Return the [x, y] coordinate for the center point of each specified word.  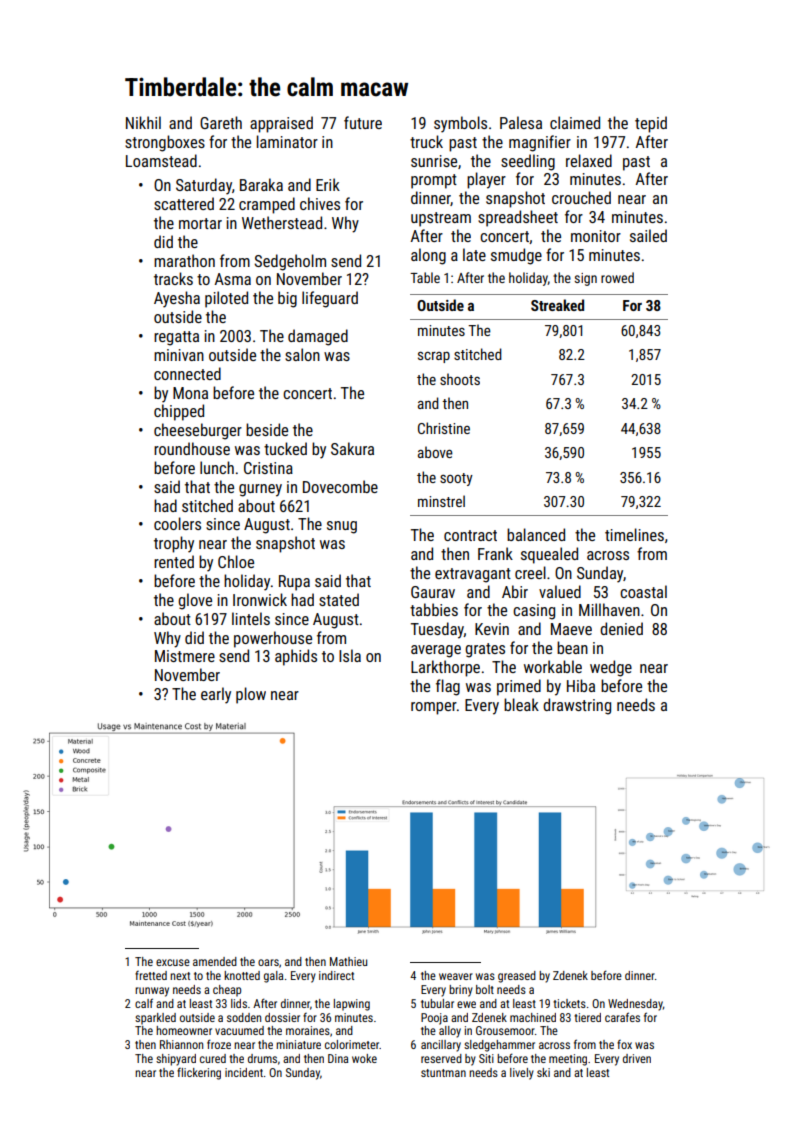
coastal [643, 591]
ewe [466, 1004]
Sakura [352, 448]
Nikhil [143, 122]
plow [251, 695]
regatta [176, 338]
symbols [460, 124]
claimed [575, 122]
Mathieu [348, 961]
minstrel [441, 501]
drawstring [577, 706]
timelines [634, 534]
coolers [177, 523]
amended [215, 961]
